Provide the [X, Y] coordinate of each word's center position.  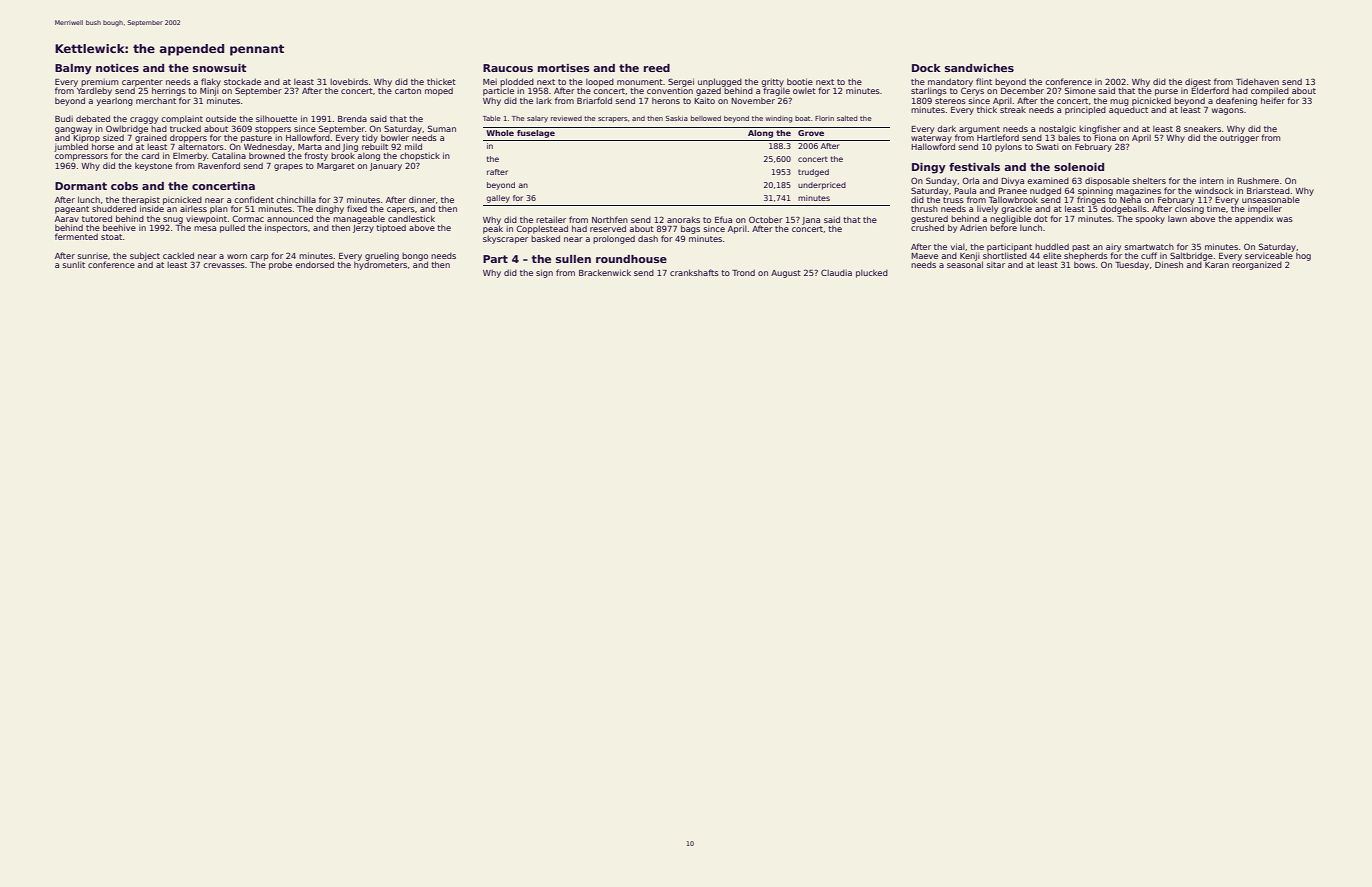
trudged [813, 173]
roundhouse [631, 259]
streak [1013, 110]
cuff [1149, 255]
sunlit [74, 264]
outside [221, 118]
